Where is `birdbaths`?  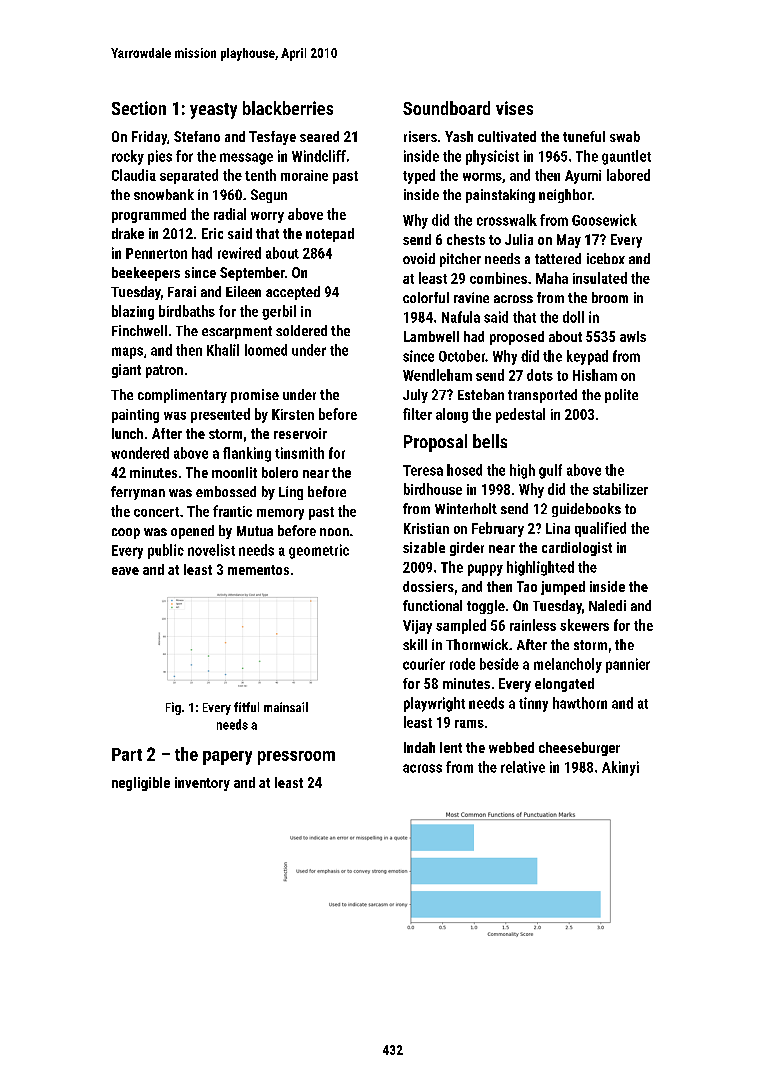 birdbaths is located at coordinates (187, 311).
